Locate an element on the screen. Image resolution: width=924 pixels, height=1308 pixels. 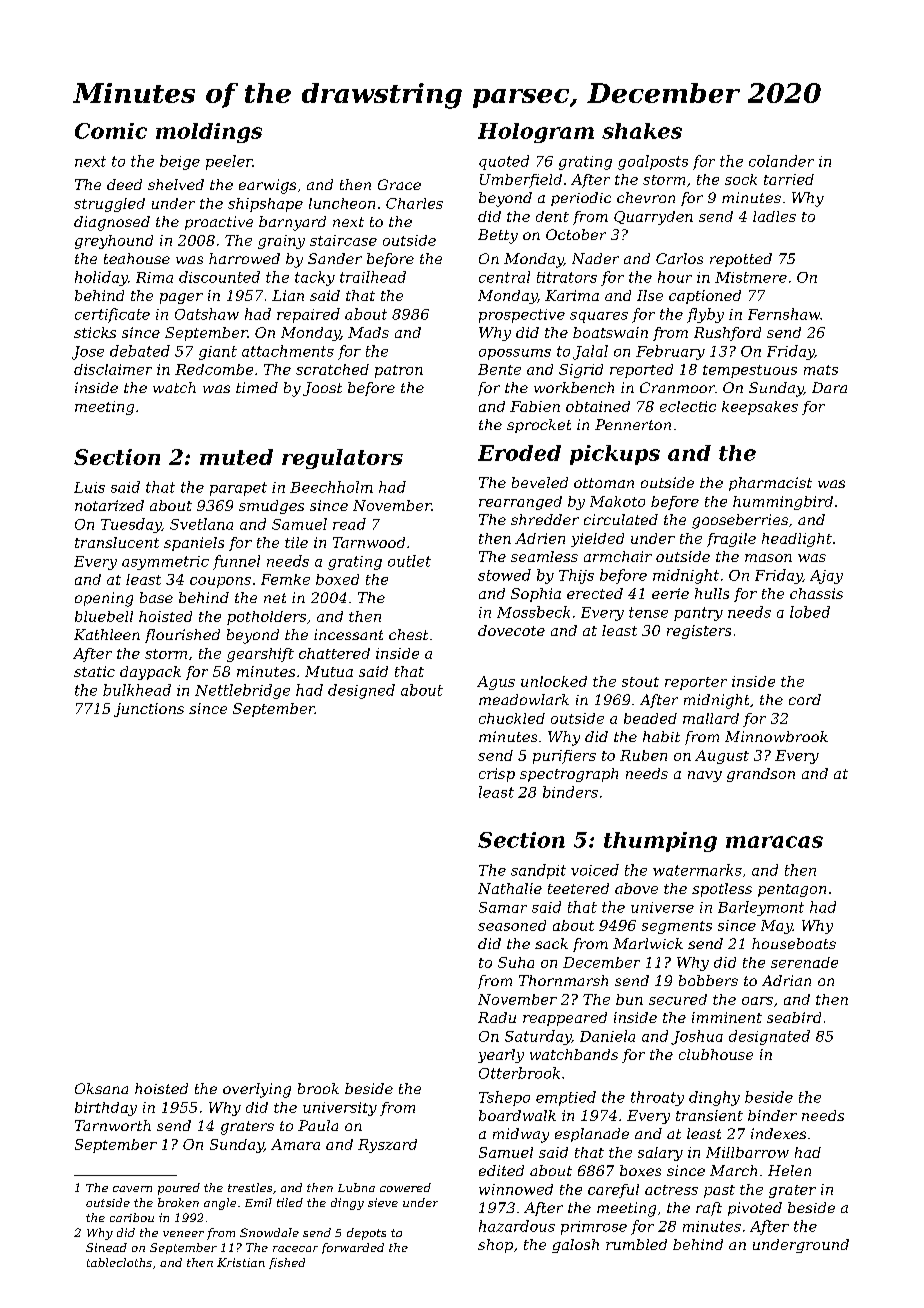
Eroded is located at coordinates (519, 453).
